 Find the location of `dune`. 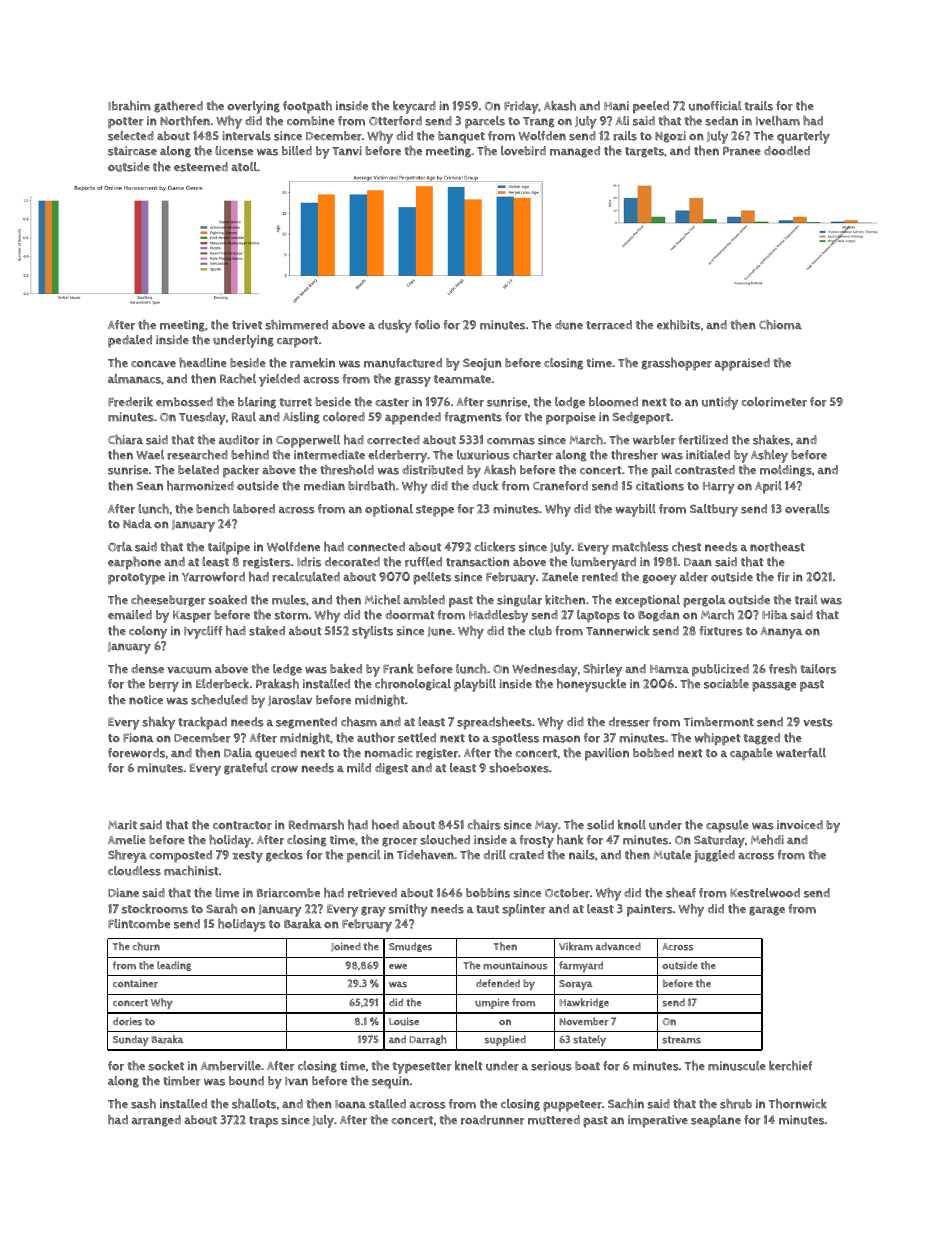

dune is located at coordinates (569, 325).
